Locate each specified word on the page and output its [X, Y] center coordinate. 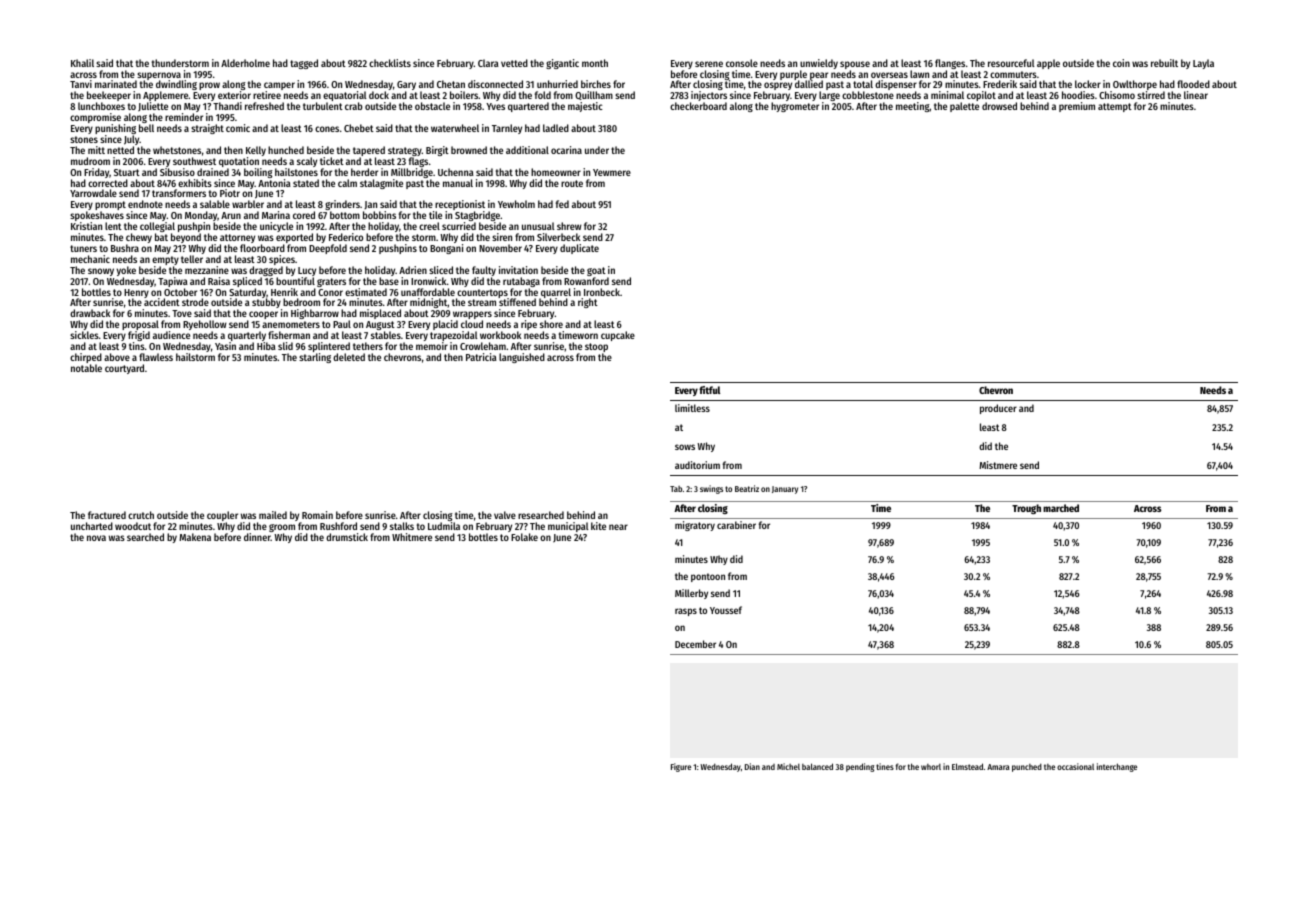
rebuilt [1164, 63]
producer [998, 409]
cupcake [618, 336]
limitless [692, 408]
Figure [681, 767]
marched [1061, 508]
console [742, 63]
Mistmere [998, 465]
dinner [257, 537]
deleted [349, 357]
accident [162, 302]
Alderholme [245, 63]
